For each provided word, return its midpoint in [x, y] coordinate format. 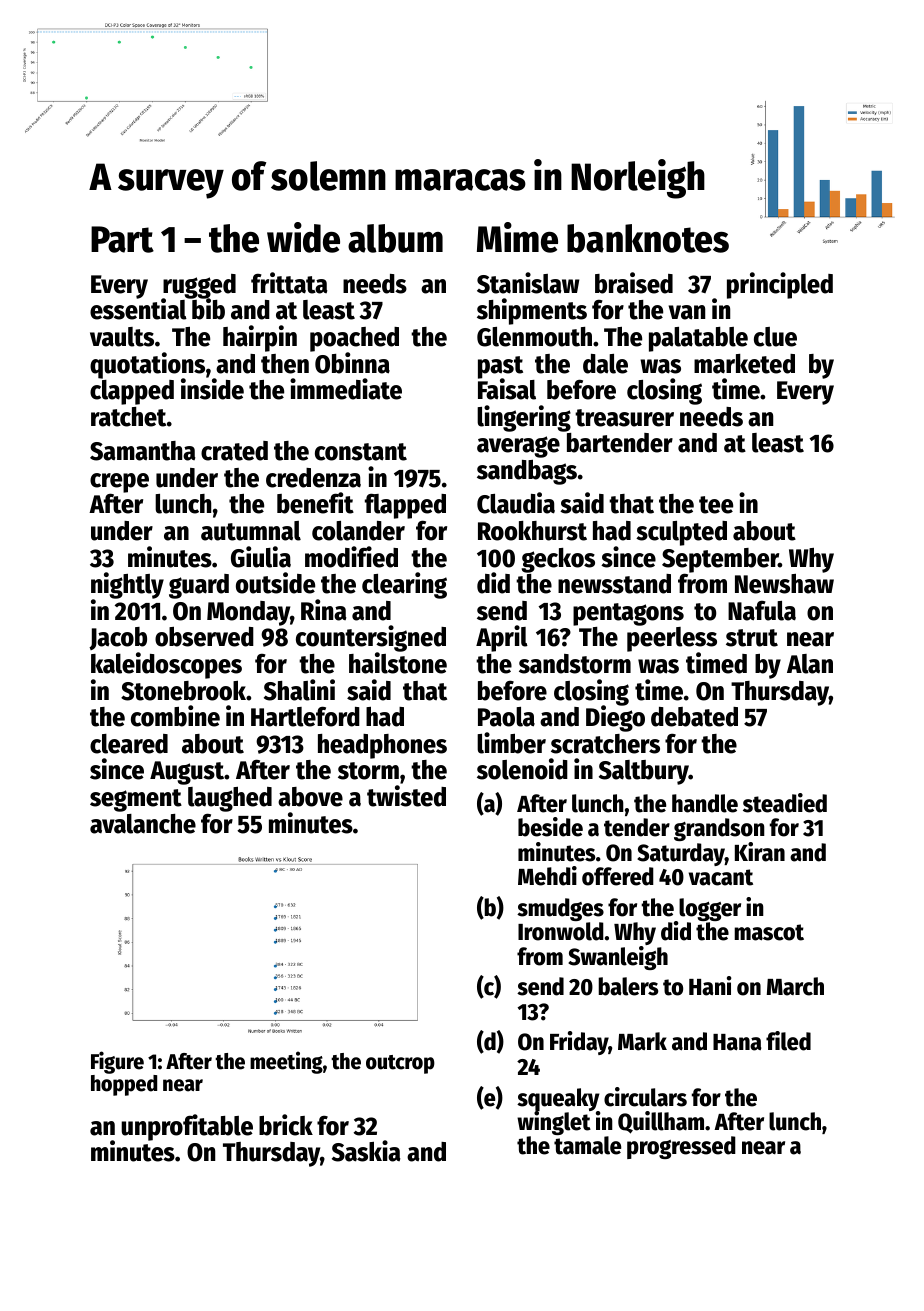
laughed [230, 799]
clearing [404, 585]
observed [204, 637]
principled [780, 285]
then [285, 364]
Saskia [366, 1151]
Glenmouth [534, 337]
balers [628, 986]
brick [286, 1125]
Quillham [661, 1122]
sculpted [681, 533]
